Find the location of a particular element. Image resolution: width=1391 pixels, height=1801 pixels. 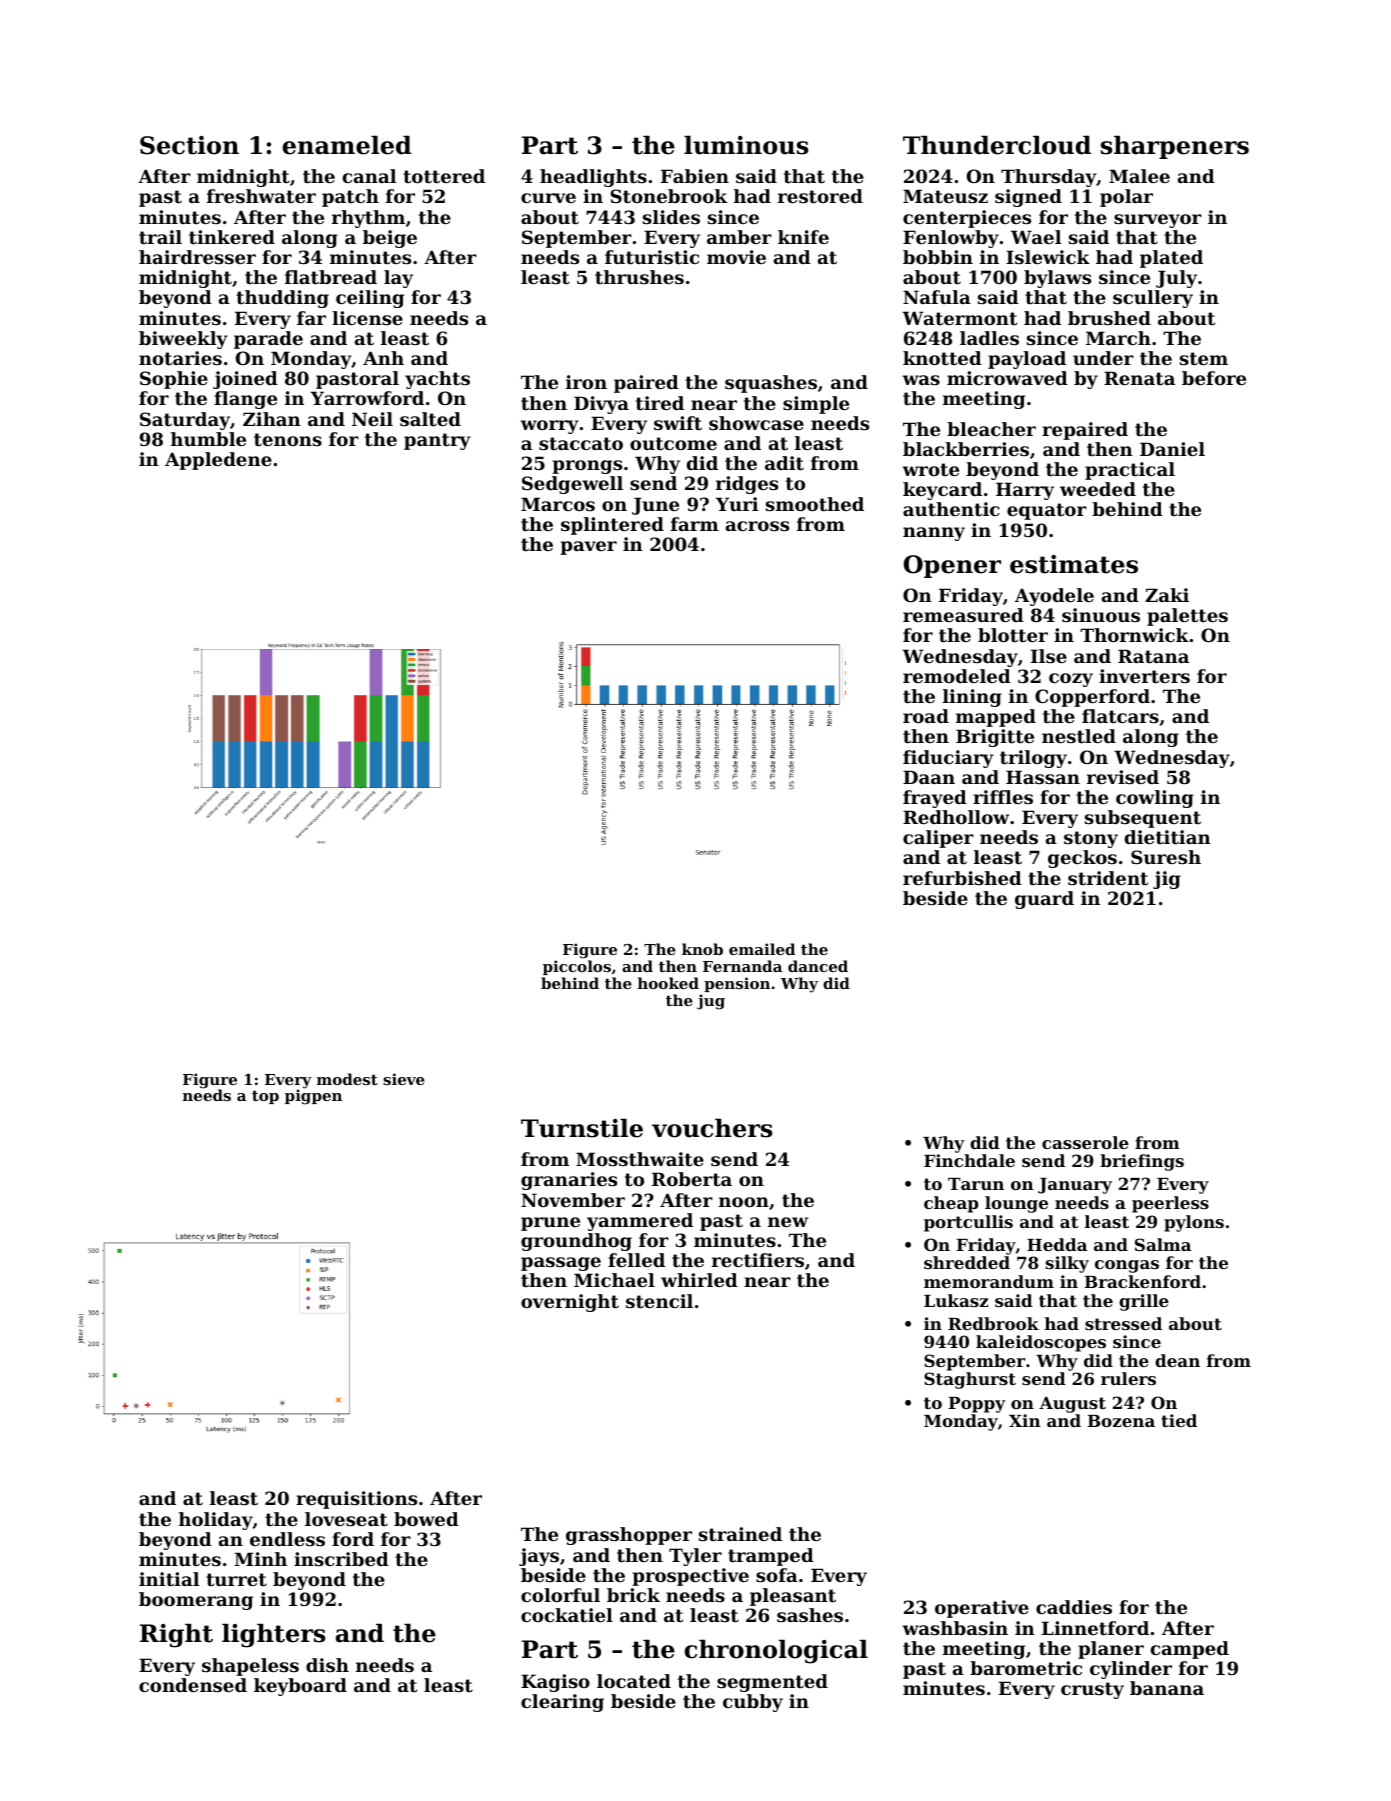

weeded is located at coordinates (1098, 489).
